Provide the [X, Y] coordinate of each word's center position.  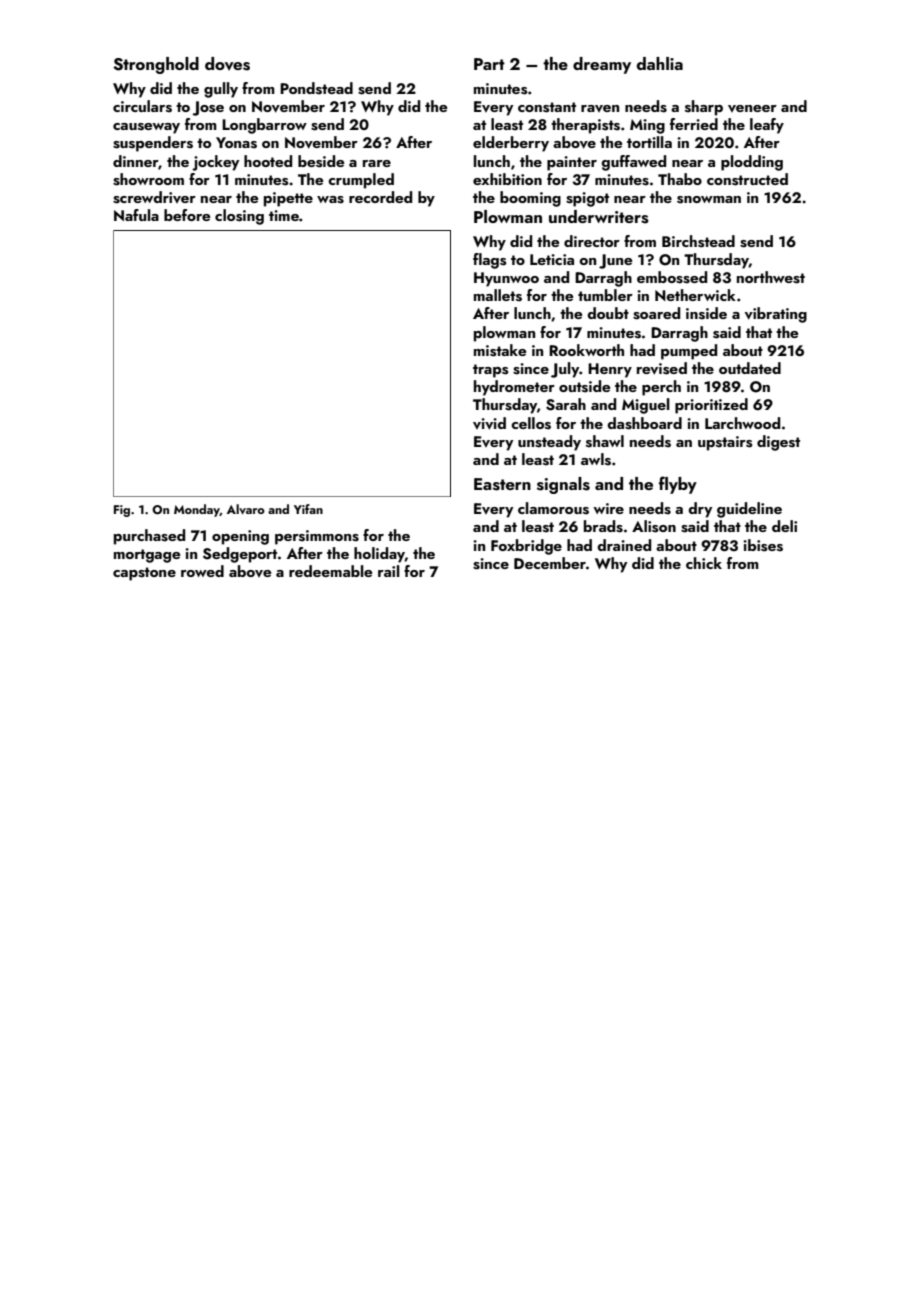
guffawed [633, 163]
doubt [608, 313]
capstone [144, 574]
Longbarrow [264, 126]
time [284, 215]
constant [547, 107]
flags [489, 261]
